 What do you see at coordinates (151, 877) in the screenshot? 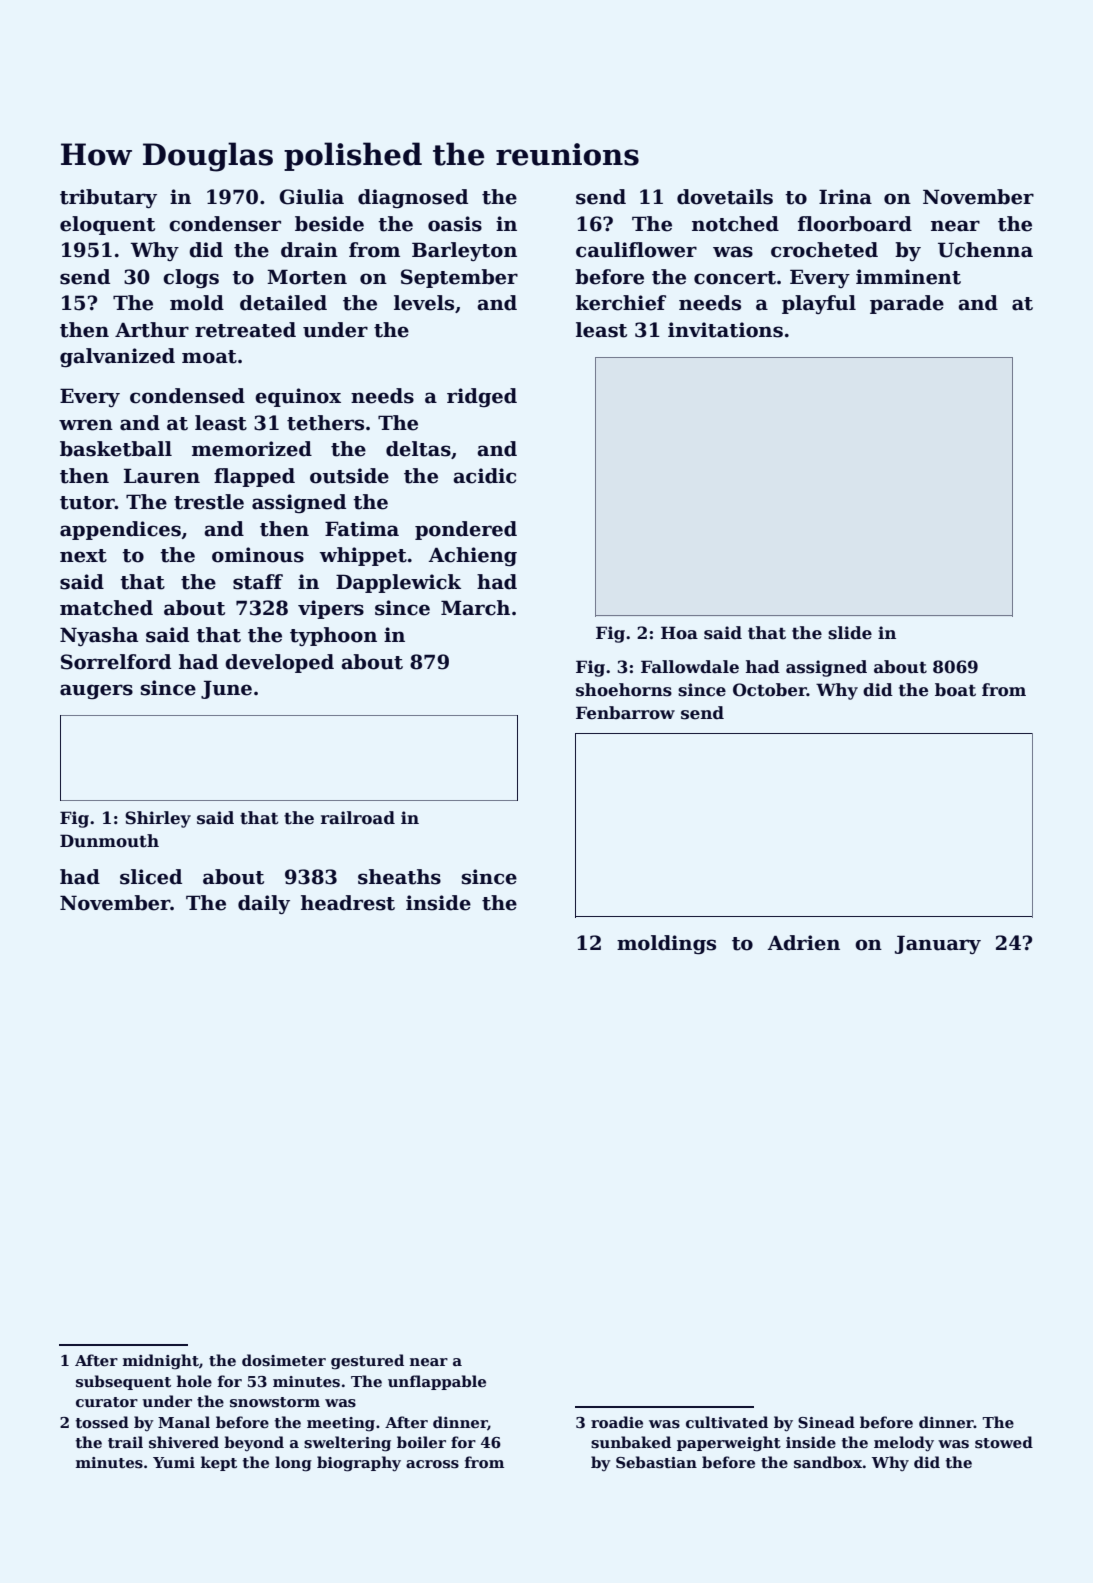
I see `sliced` at bounding box center [151, 877].
